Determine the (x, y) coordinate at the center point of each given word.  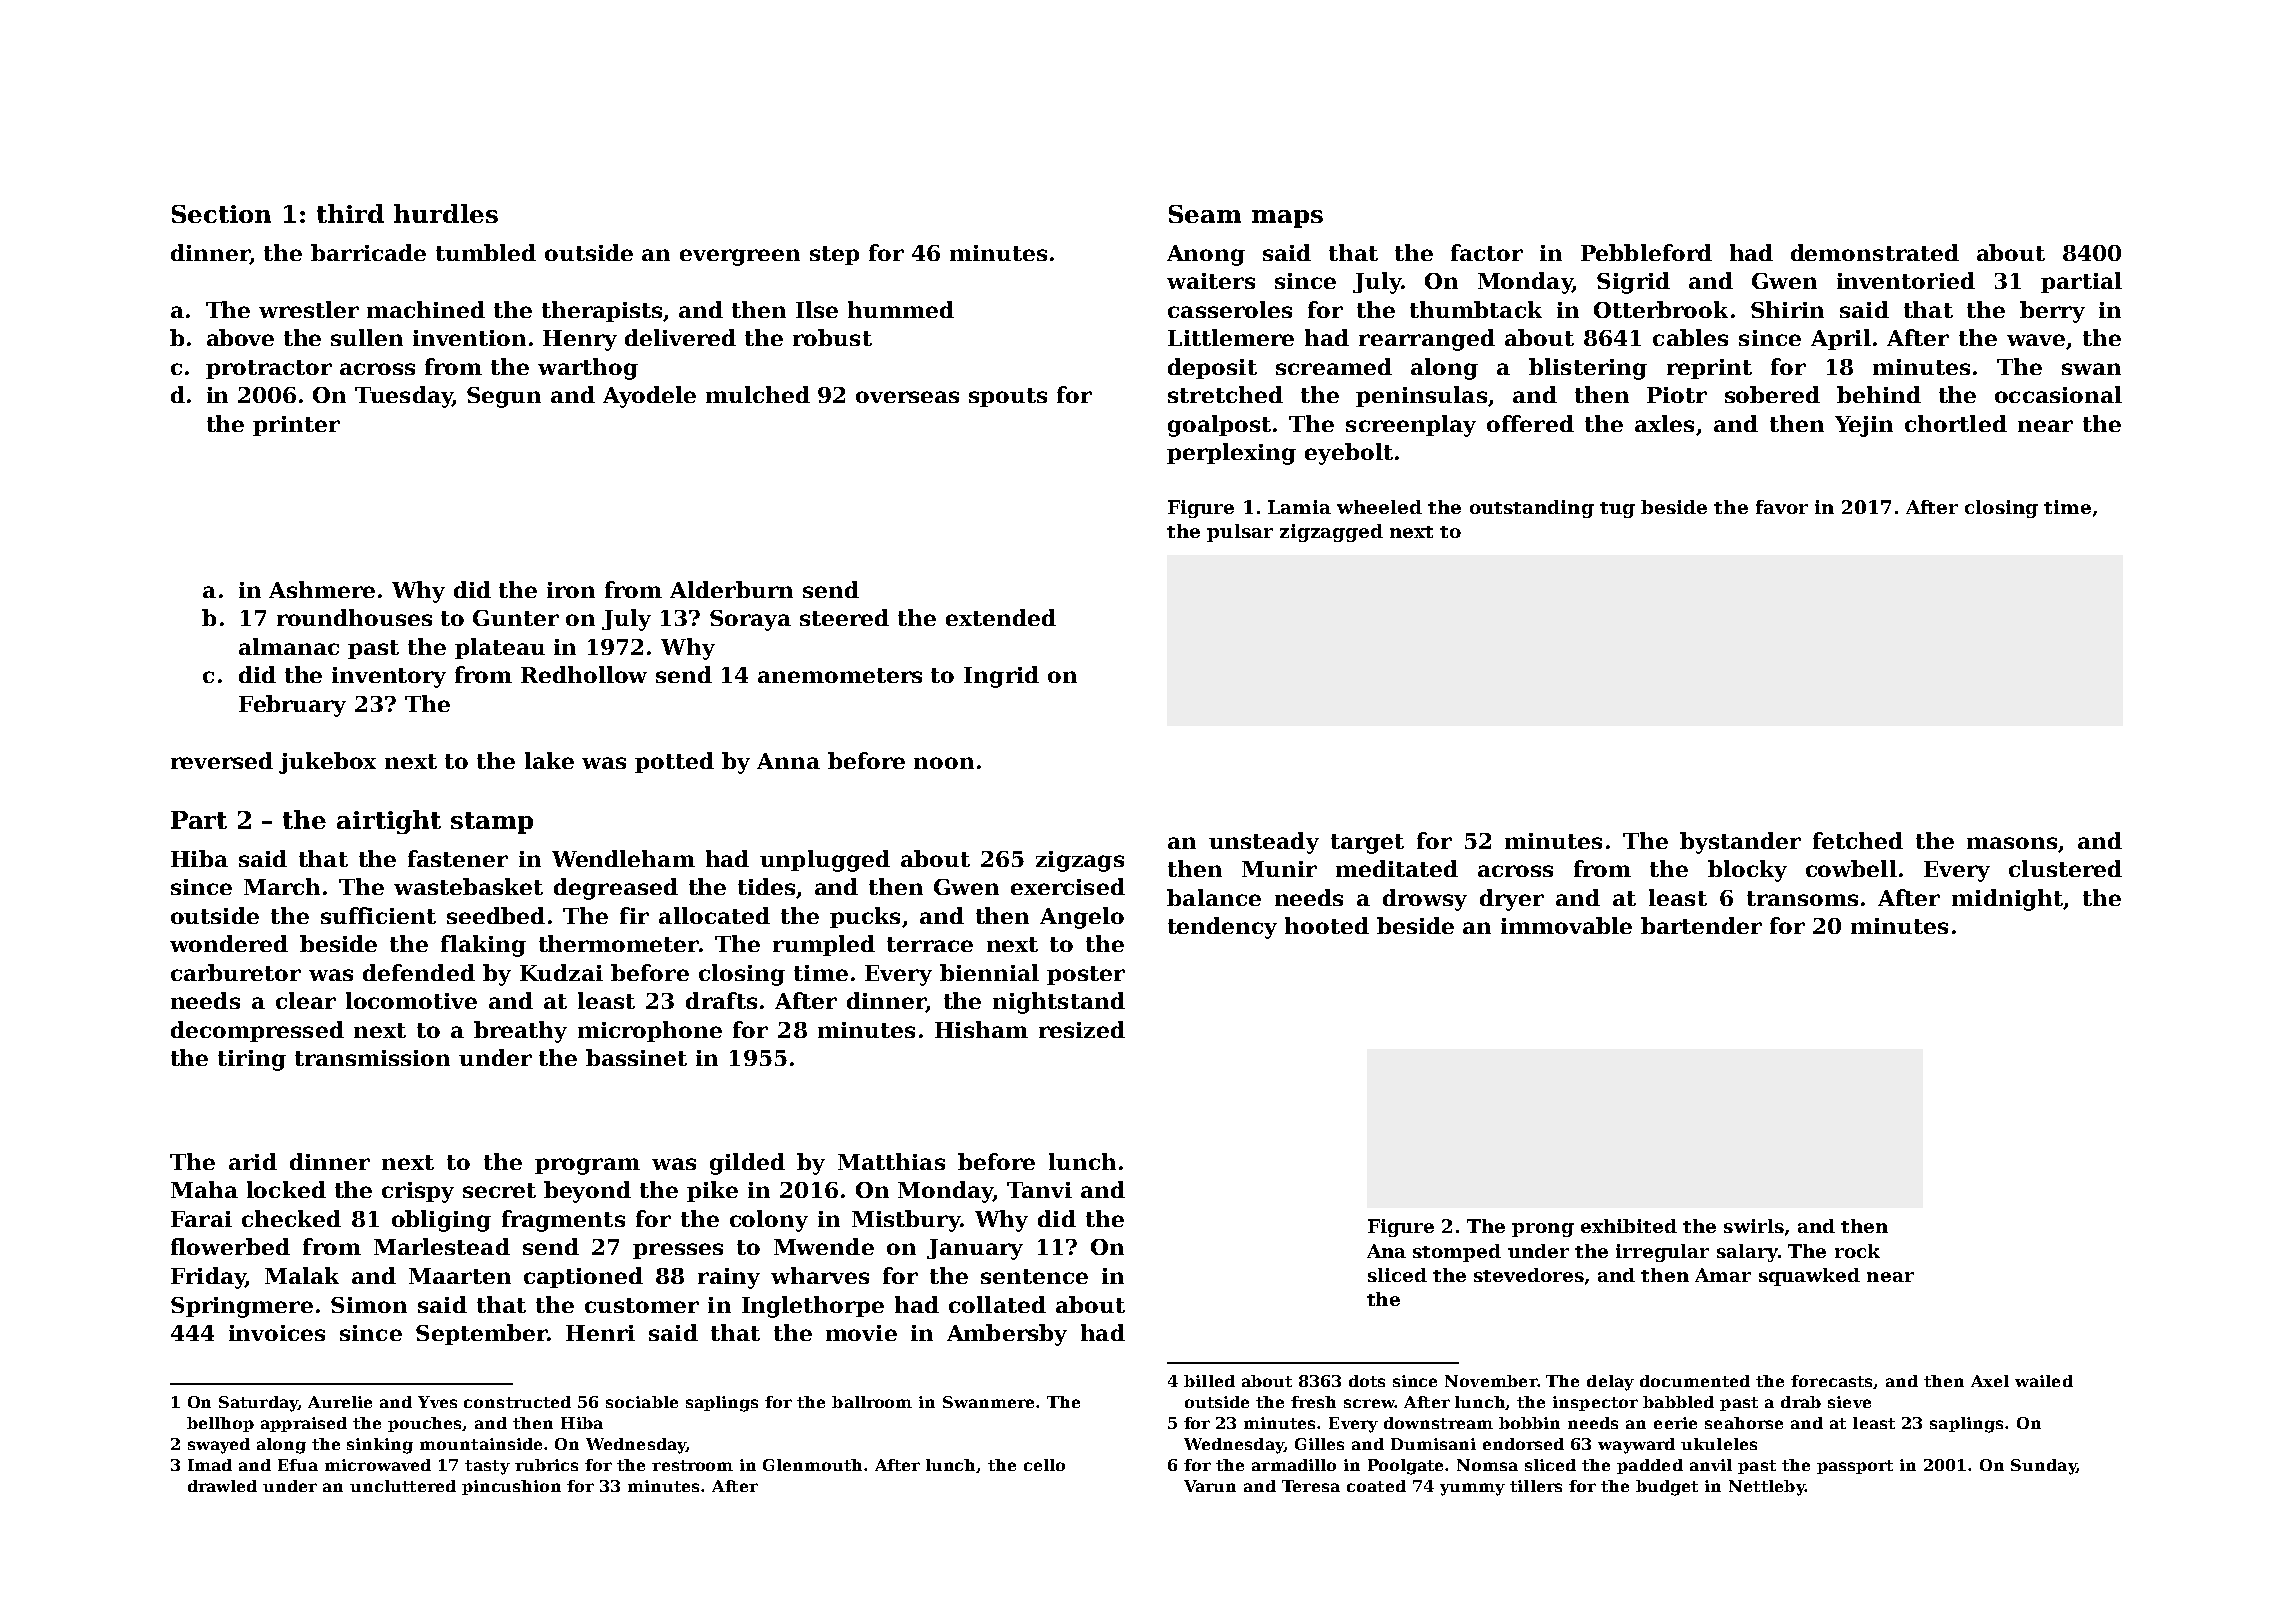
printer (296, 426)
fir (634, 915)
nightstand (1059, 1003)
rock (1857, 1251)
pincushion (511, 1487)
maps (1287, 219)
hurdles (446, 213)
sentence (1034, 1276)
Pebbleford (1646, 252)
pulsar (1240, 533)
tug (1617, 510)
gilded (747, 1164)
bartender (1701, 925)
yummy (1472, 1489)
